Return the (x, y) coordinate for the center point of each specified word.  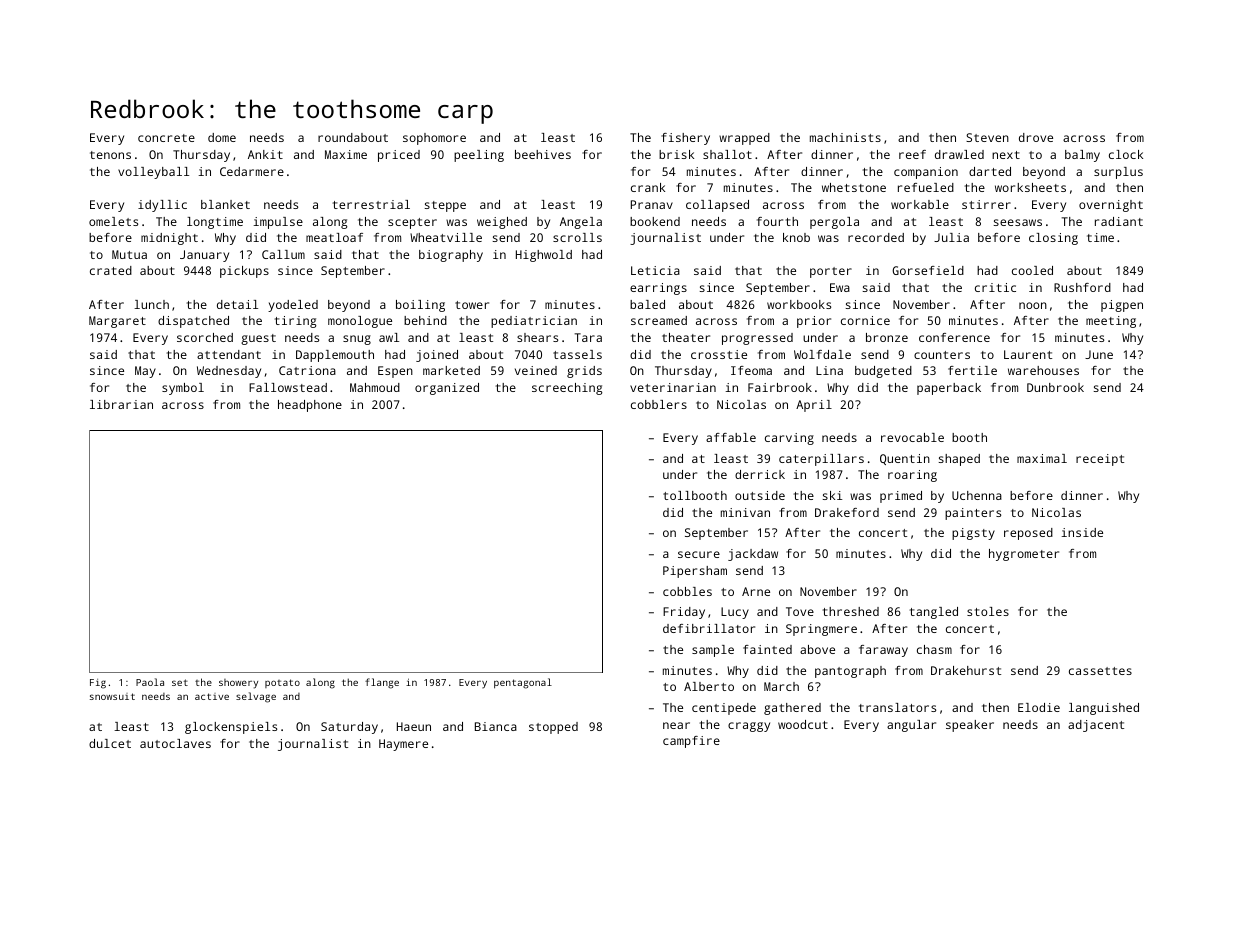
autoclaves (175, 743)
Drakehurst (966, 670)
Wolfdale (822, 354)
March (781, 686)
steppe (445, 206)
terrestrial (371, 204)
